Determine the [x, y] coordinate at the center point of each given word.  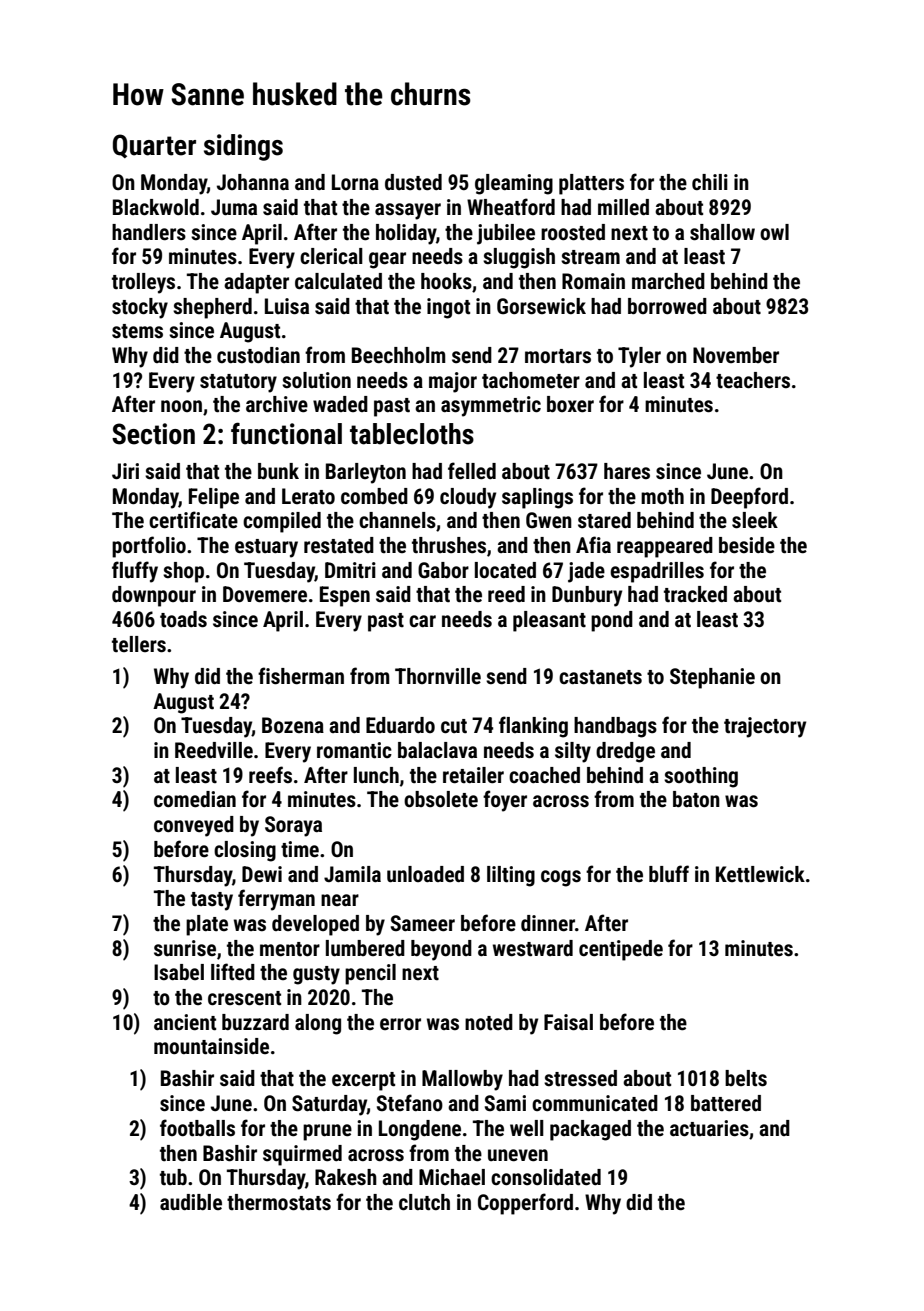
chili [710, 182]
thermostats [279, 1202]
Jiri [125, 471]
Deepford [749, 498]
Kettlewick [760, 874]
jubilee [506, 234]
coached [544, 775]
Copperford [525, 1204]
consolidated [546, 1177]
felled [472, 471]
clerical [331, 256]
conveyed [194, 826]
